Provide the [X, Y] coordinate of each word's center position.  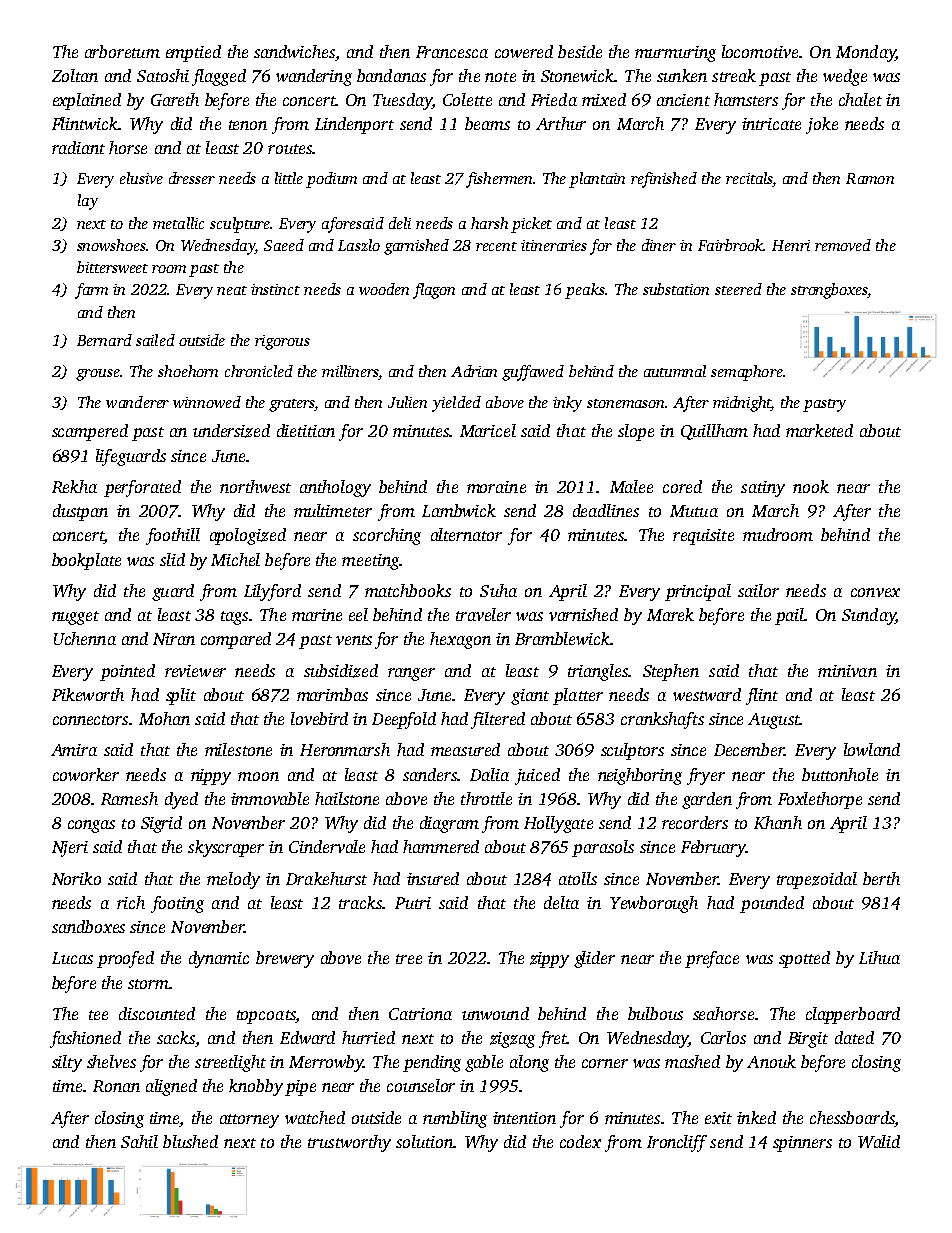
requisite [703, 537]
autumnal [675, 371]
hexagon [460, 640]
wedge [845, 77]
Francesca [452, 52]
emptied [193, 53]
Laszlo [359, 245]
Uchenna [85, 638]
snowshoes [111, 245]
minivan [847, 671]
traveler [483, 614]
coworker [86, 774]
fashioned [85, 1039]
